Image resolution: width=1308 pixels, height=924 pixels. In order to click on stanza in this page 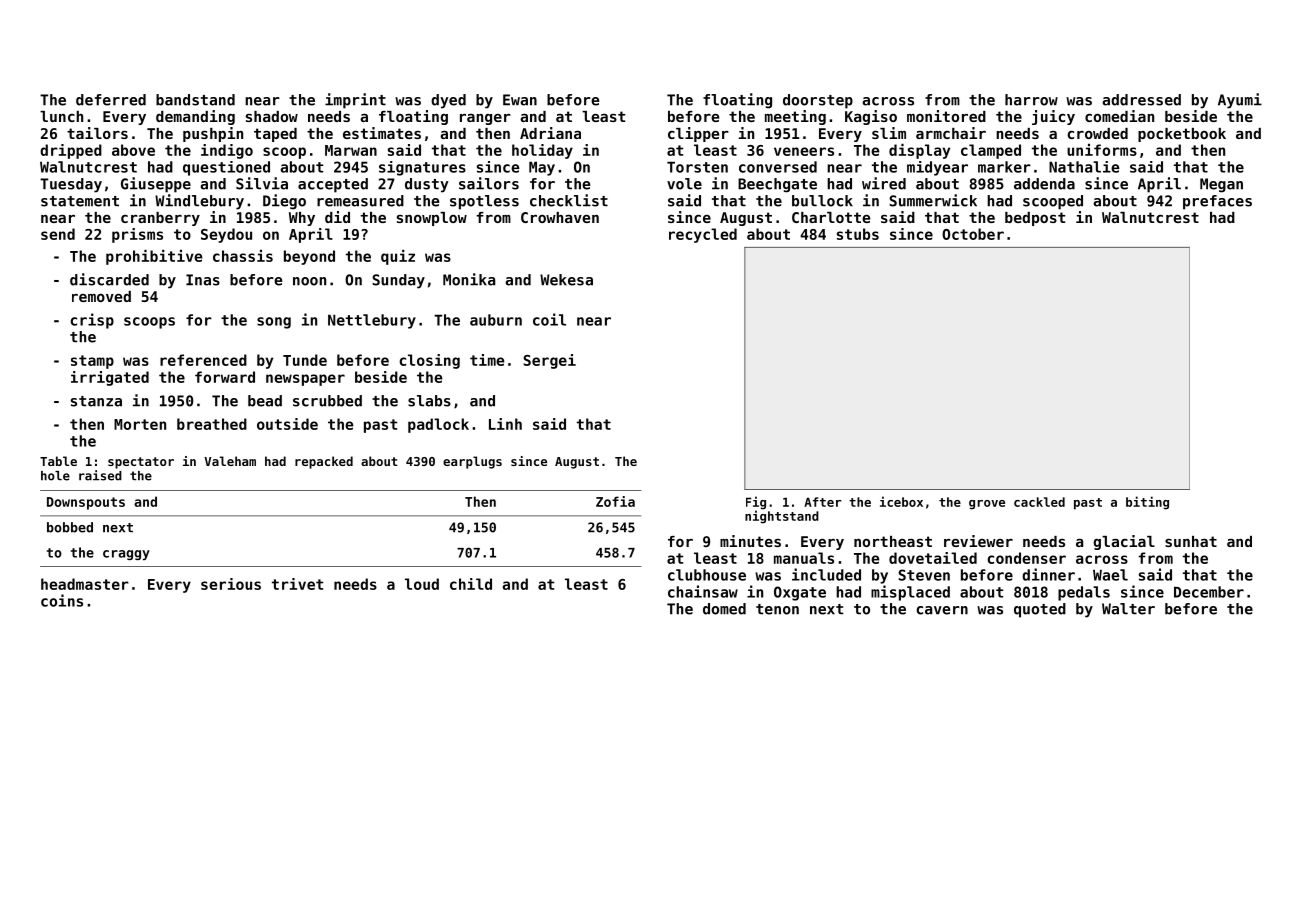, I will do `click(96, 401)`.
